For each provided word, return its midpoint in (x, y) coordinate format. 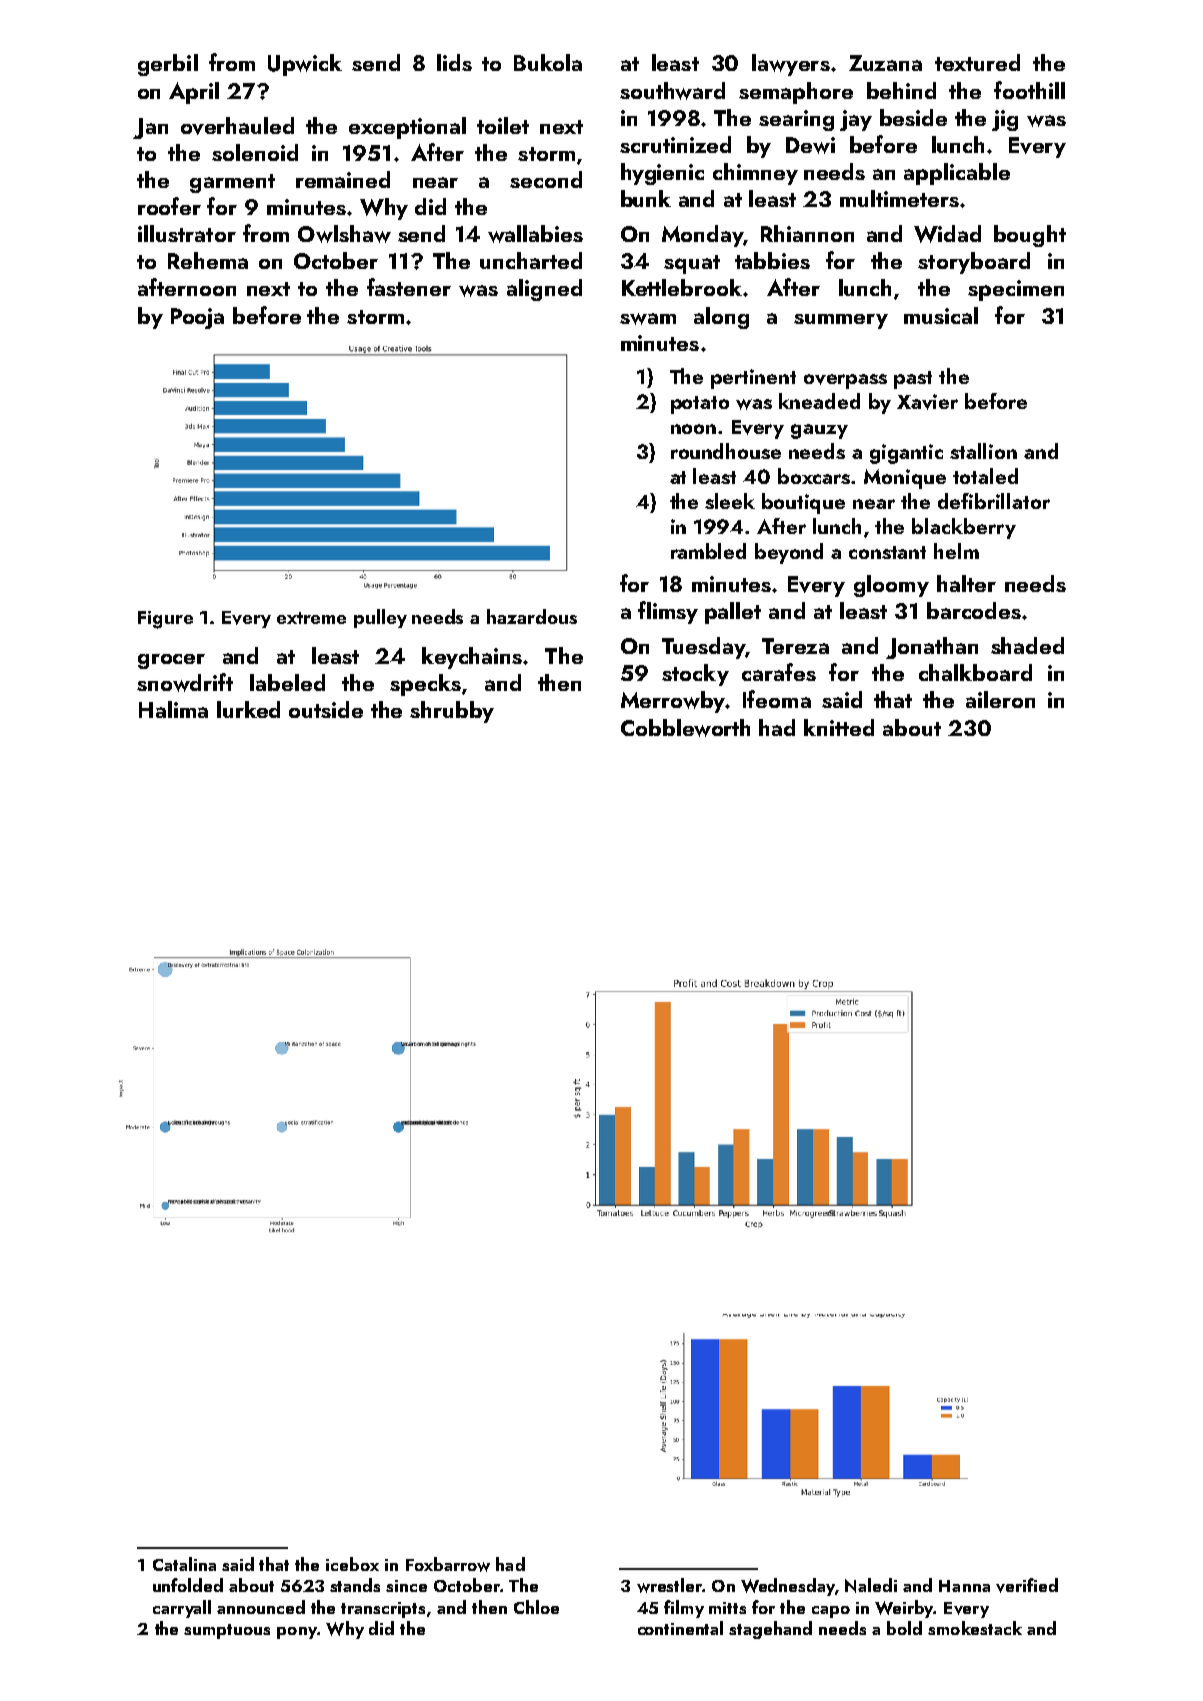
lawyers (791, 65)
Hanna (964, 1586)
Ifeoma (777, 699)
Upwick (305, 65)
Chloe (536, 1607)
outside (326, 709)
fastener (409, 287)
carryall (182, 1609)
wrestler (669, 1585)
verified (1027, 1585)
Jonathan (932, 648)
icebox (352, 1564)
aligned (544, 290)
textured (977, 62)
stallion (983, 451)
